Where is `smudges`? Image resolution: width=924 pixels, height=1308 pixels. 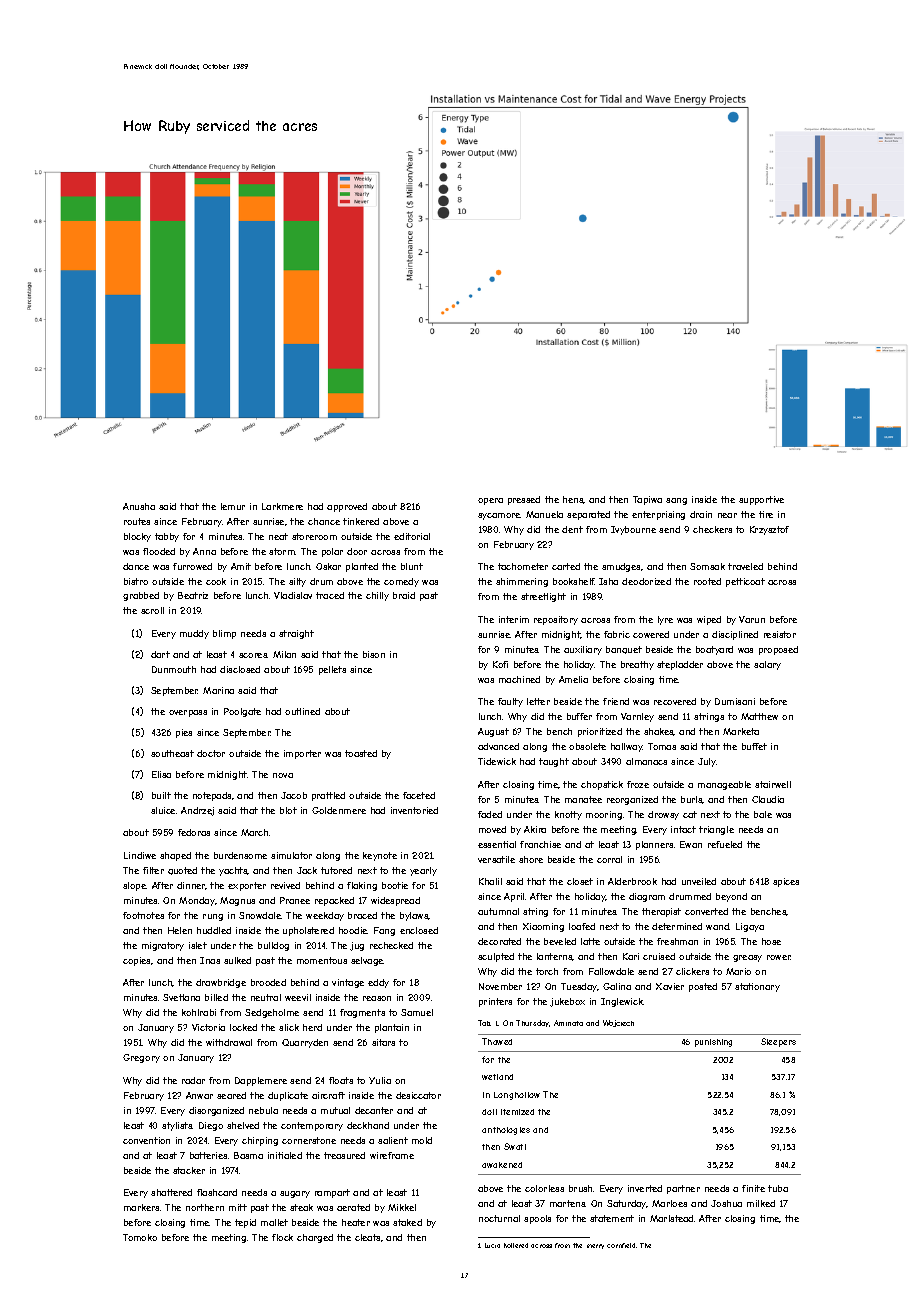 smudges is located at coordinates (621, 567).
